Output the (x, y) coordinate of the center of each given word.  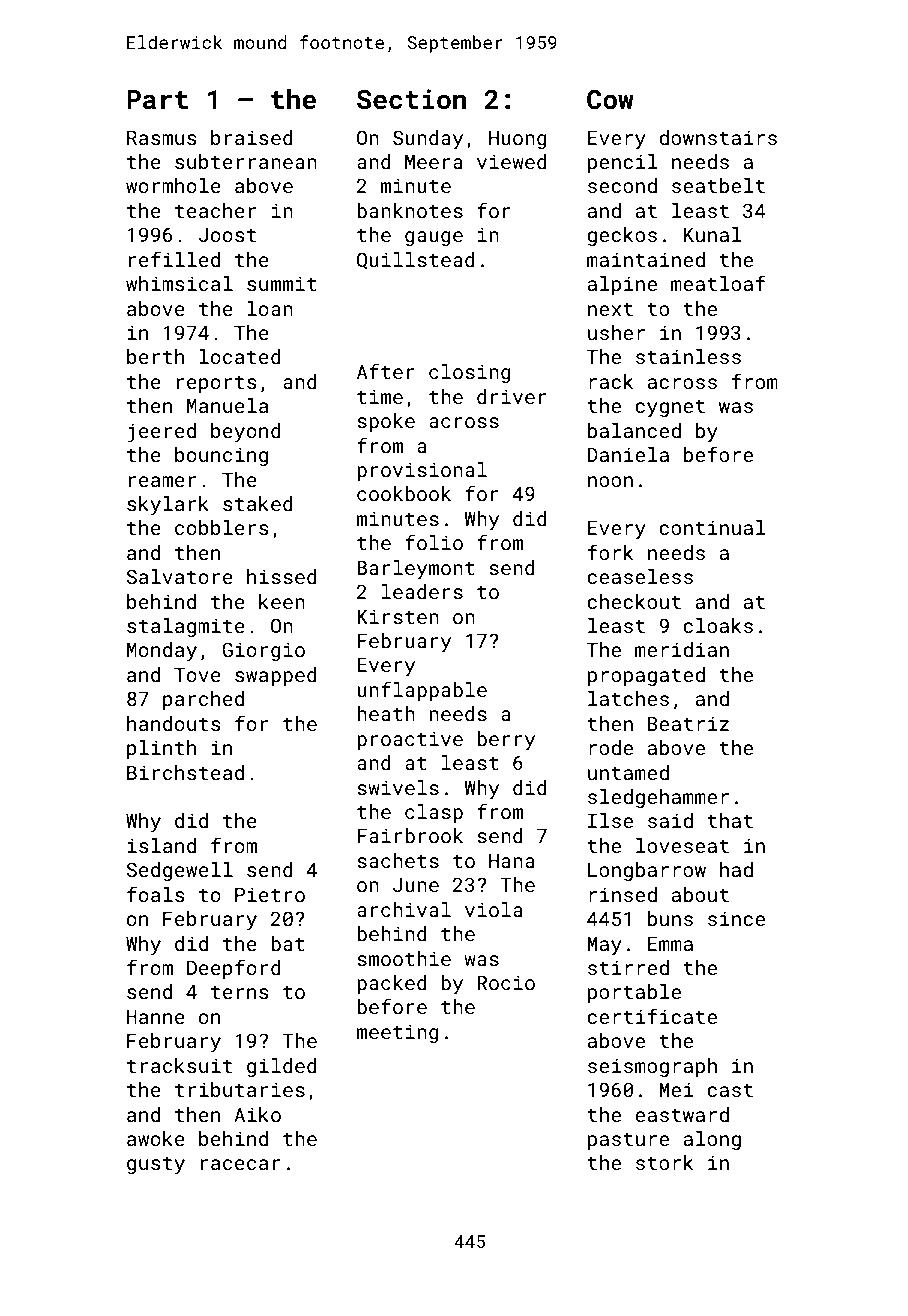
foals (155, 894)
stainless (688, 356)
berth (155, 356)
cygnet (670, 408)
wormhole (173, 185)
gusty (156, 1165)
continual (712, 527)
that (730, 820)
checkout (634, 601)
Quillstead (416, 260)
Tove (197, 674)
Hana (512, 861)
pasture (628, 1141)
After (386, 371)
